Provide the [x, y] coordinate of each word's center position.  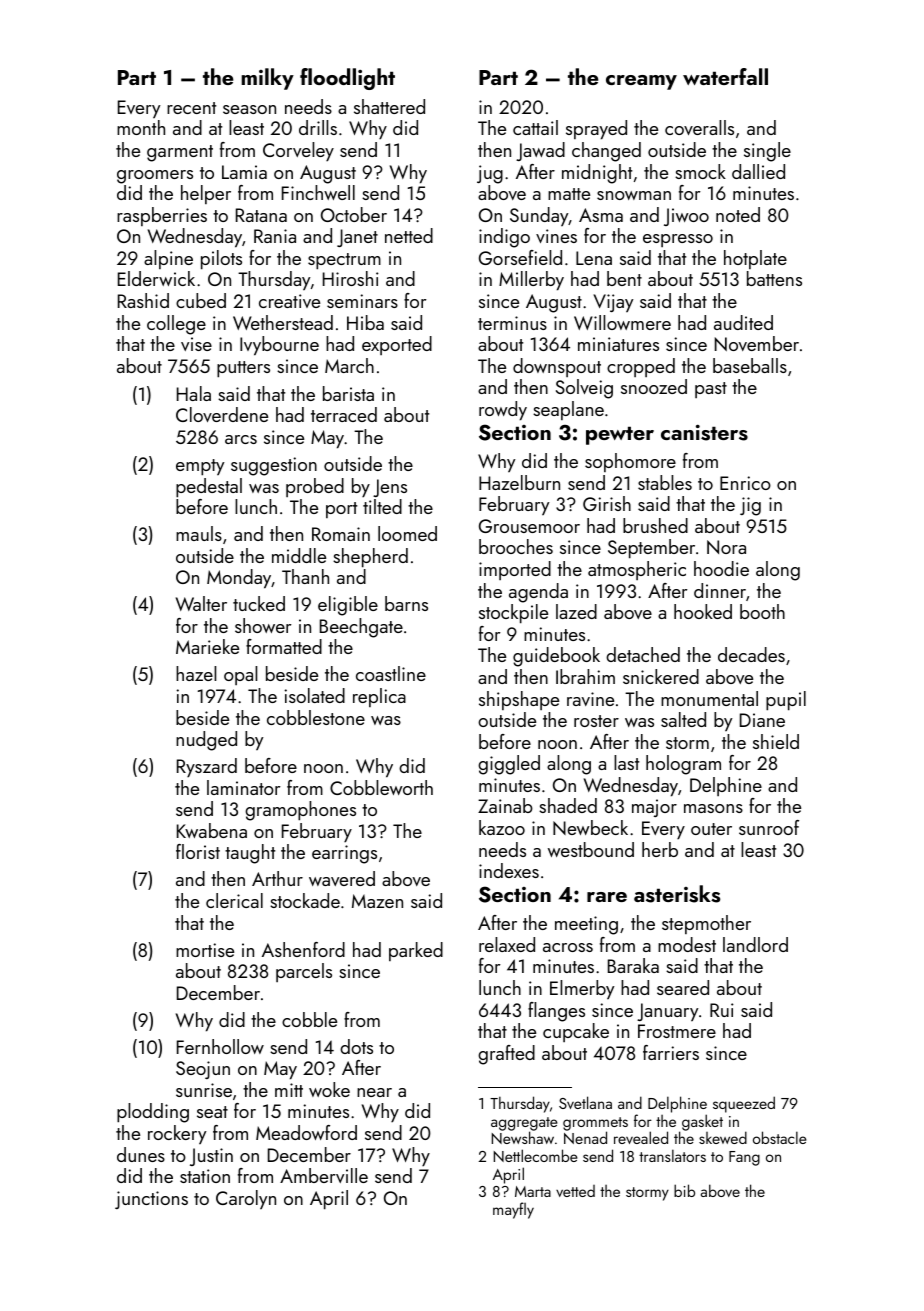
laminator [243, 787]
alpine [168, 259]
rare [607, 897]
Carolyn [246, 1199]
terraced [344, 414]
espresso [678, 240]
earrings [344, 854]
